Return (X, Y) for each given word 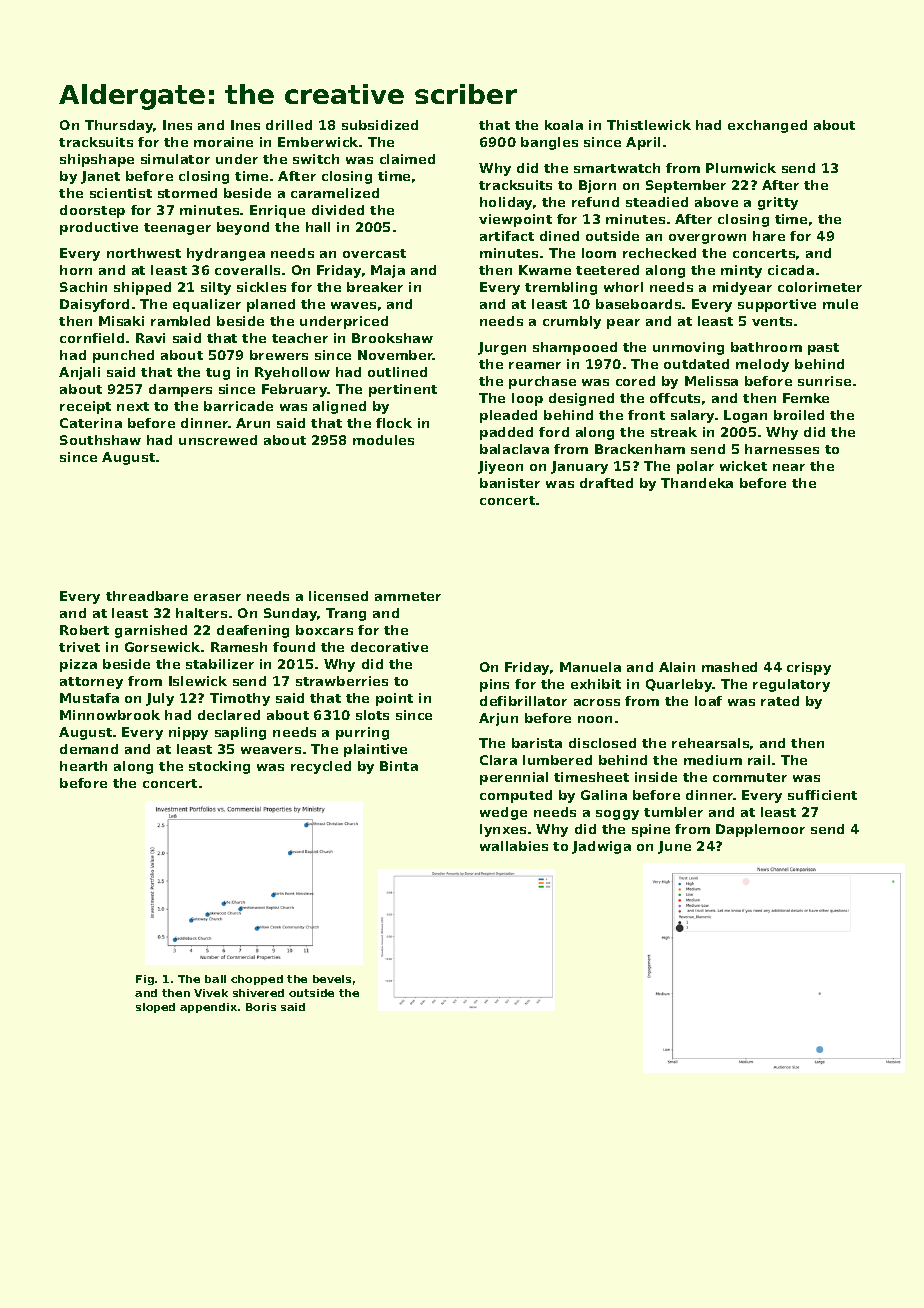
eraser (217, 597)
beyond (243, 228)
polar (695, 467)
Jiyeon (500, 467)
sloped (155, 1008)
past (823, 349)
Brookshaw (392, 338)
